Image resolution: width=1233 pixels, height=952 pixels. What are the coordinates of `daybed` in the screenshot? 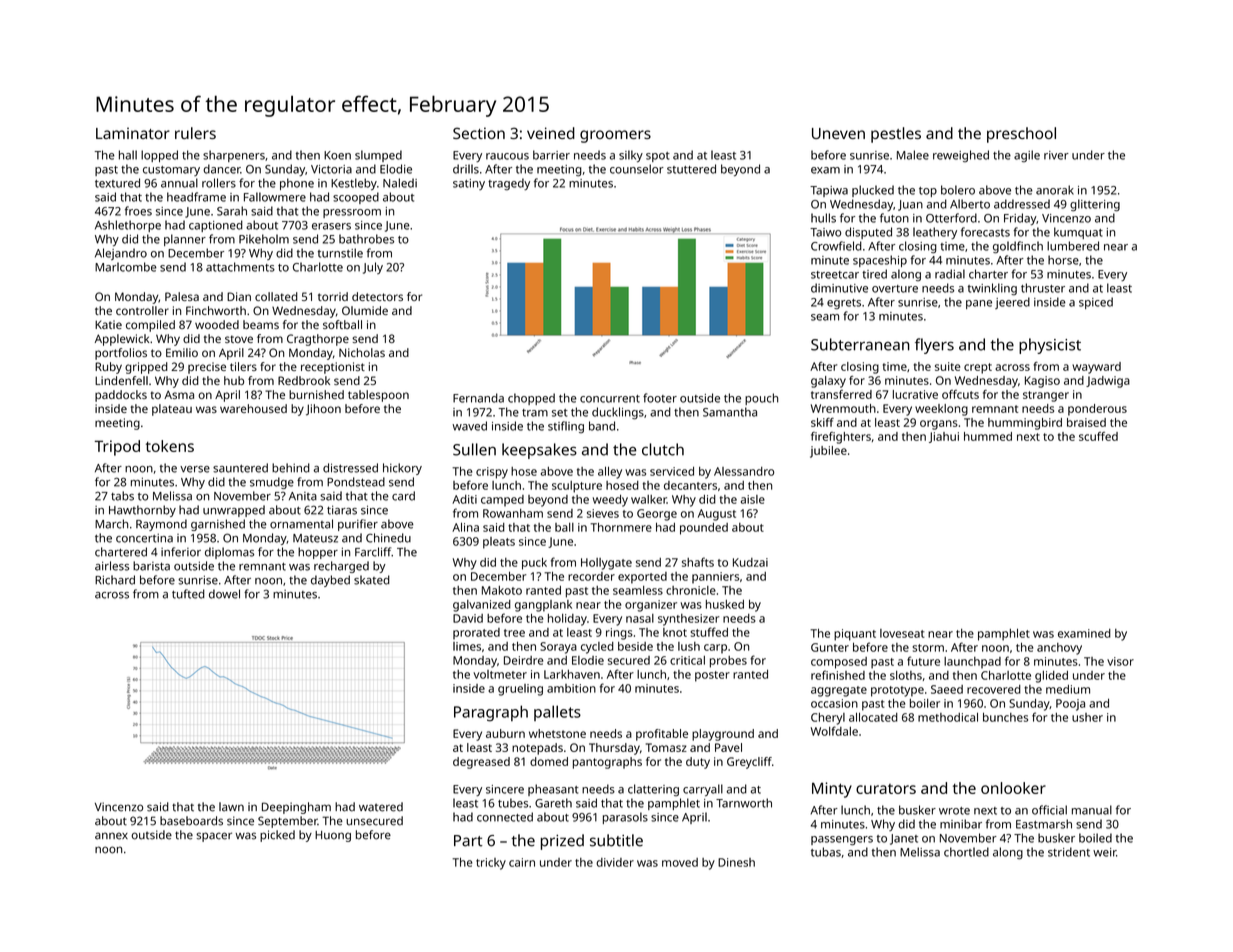 It's located at (330, 581).
